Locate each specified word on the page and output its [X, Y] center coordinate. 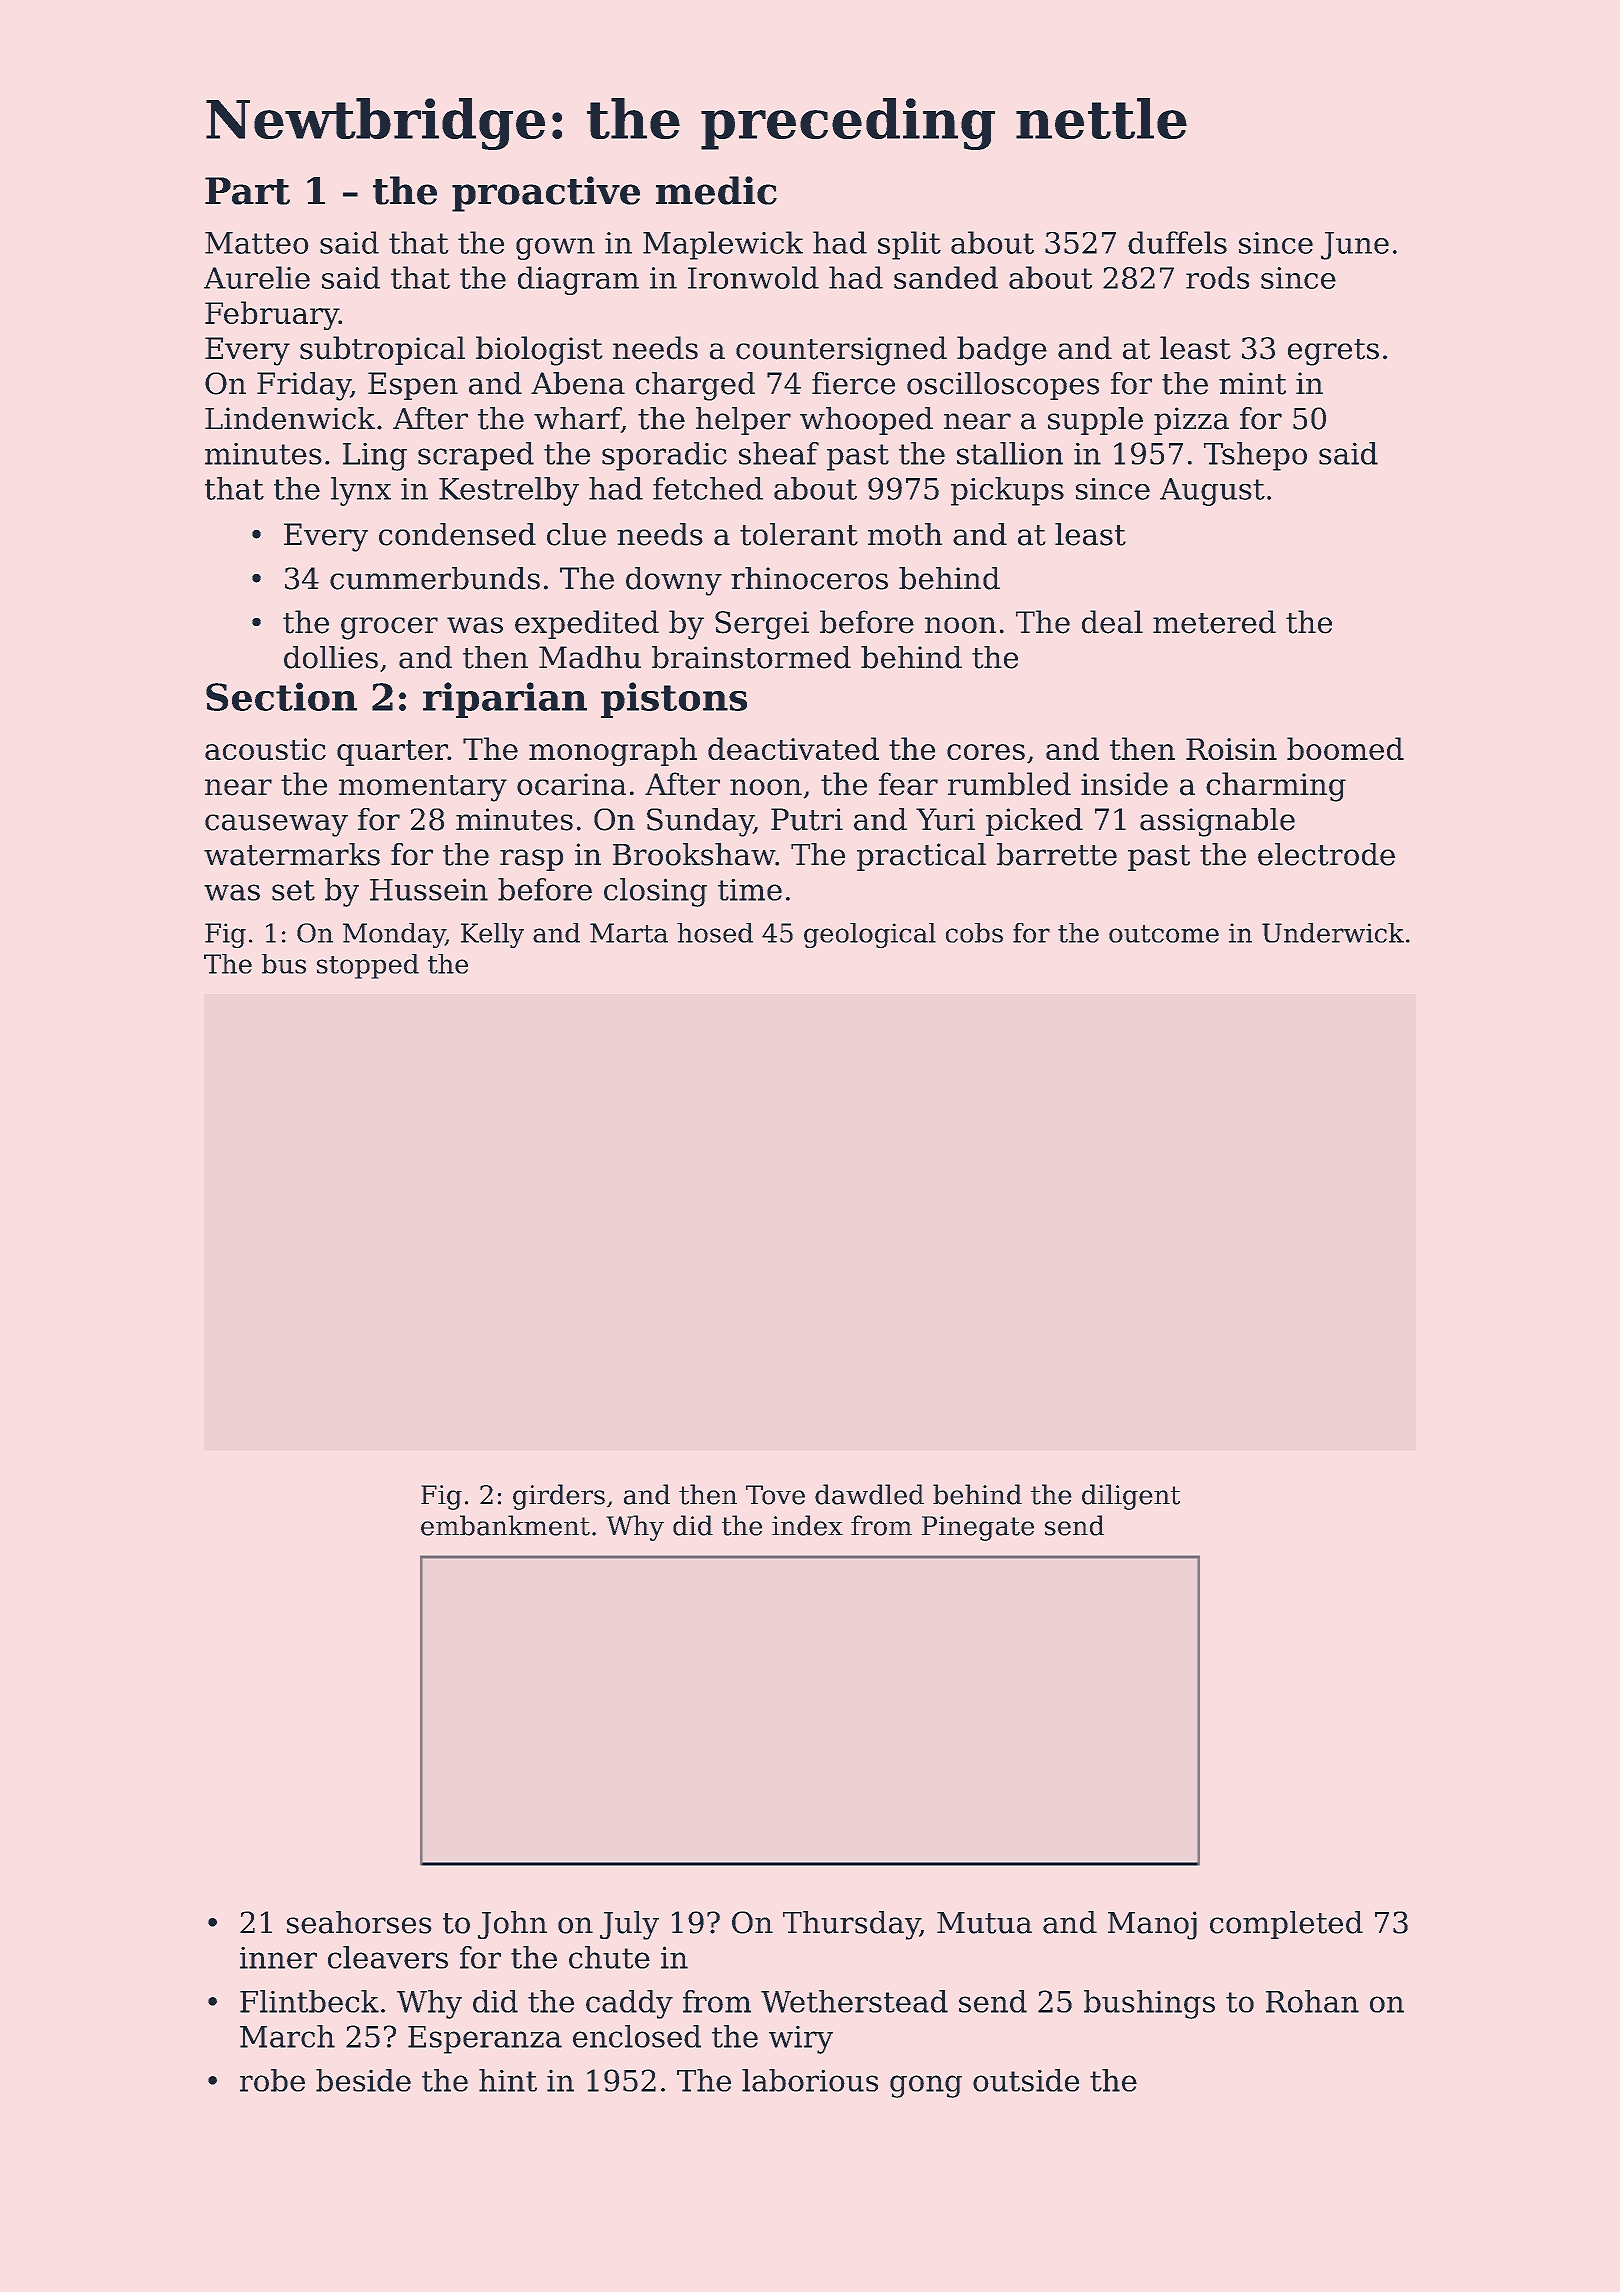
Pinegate [978, 1528]
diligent [1131, 1497]
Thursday [851, 1925]
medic [716, 190]
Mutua [984, 1923]
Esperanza [485, 2040]
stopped [368, 966]
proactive [546, 194]
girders [559, 1497]
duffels [1177, 242]
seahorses [359, 1922]
